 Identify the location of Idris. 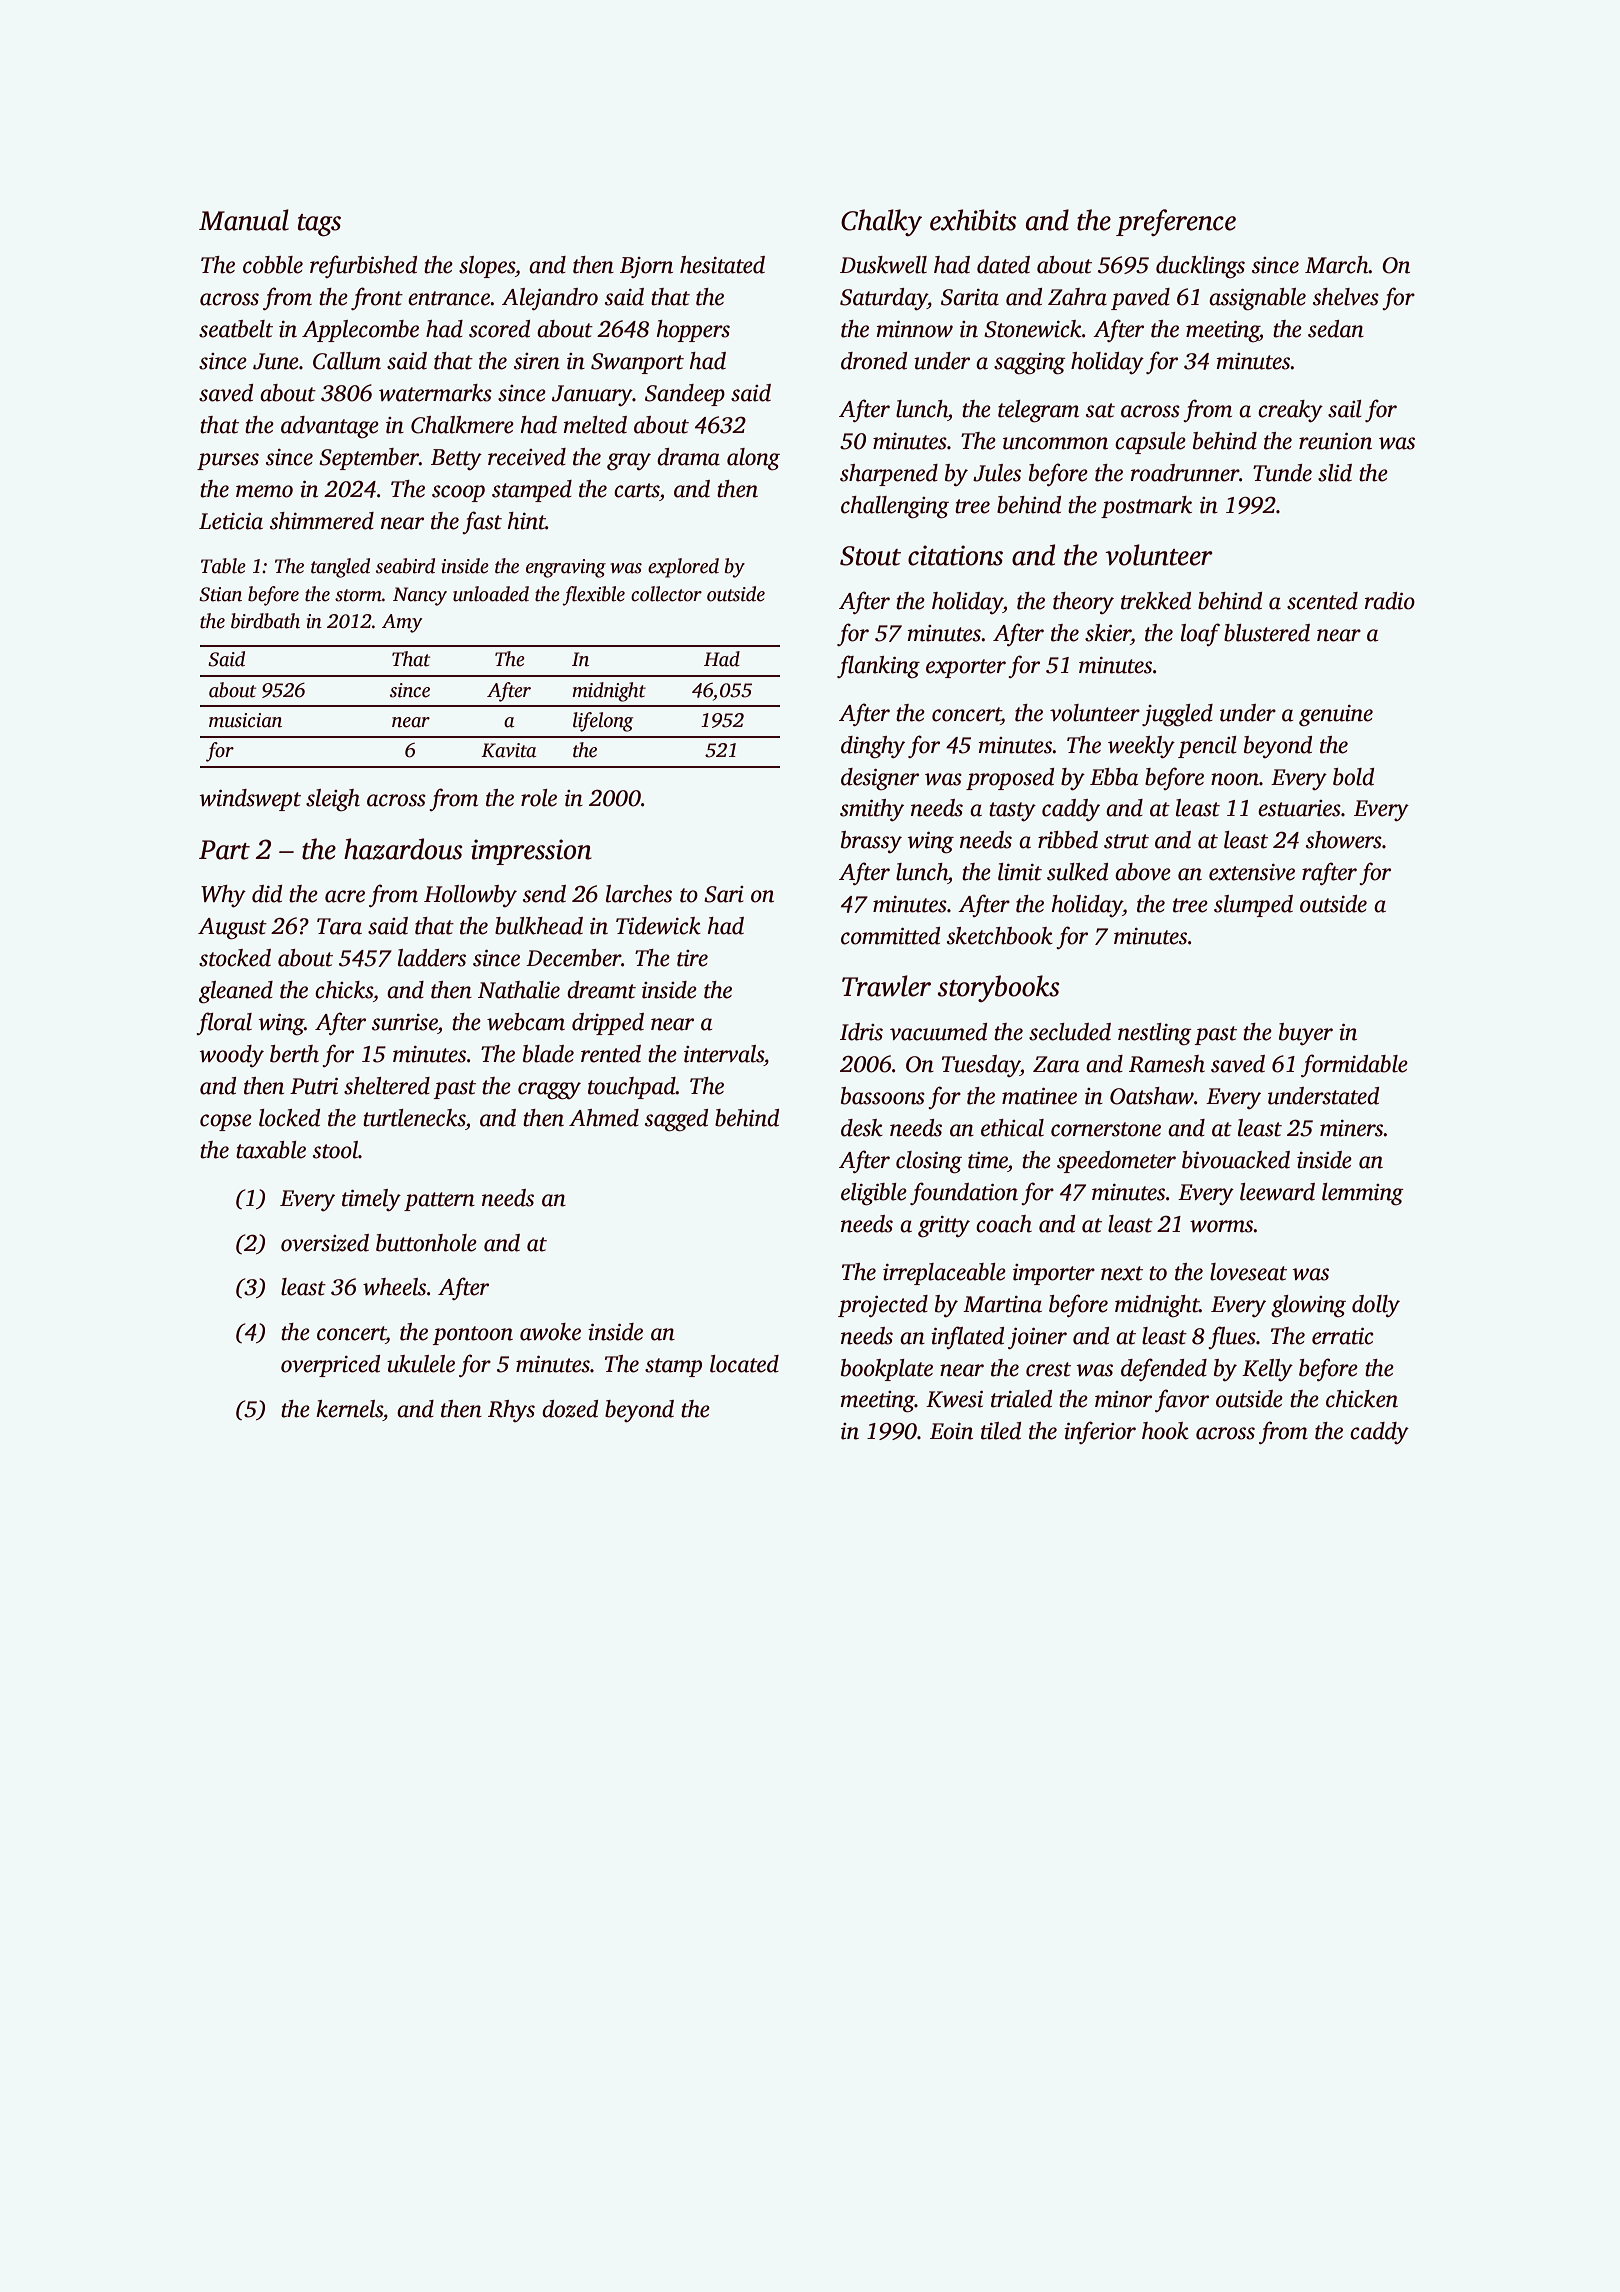
(861, 1032).
